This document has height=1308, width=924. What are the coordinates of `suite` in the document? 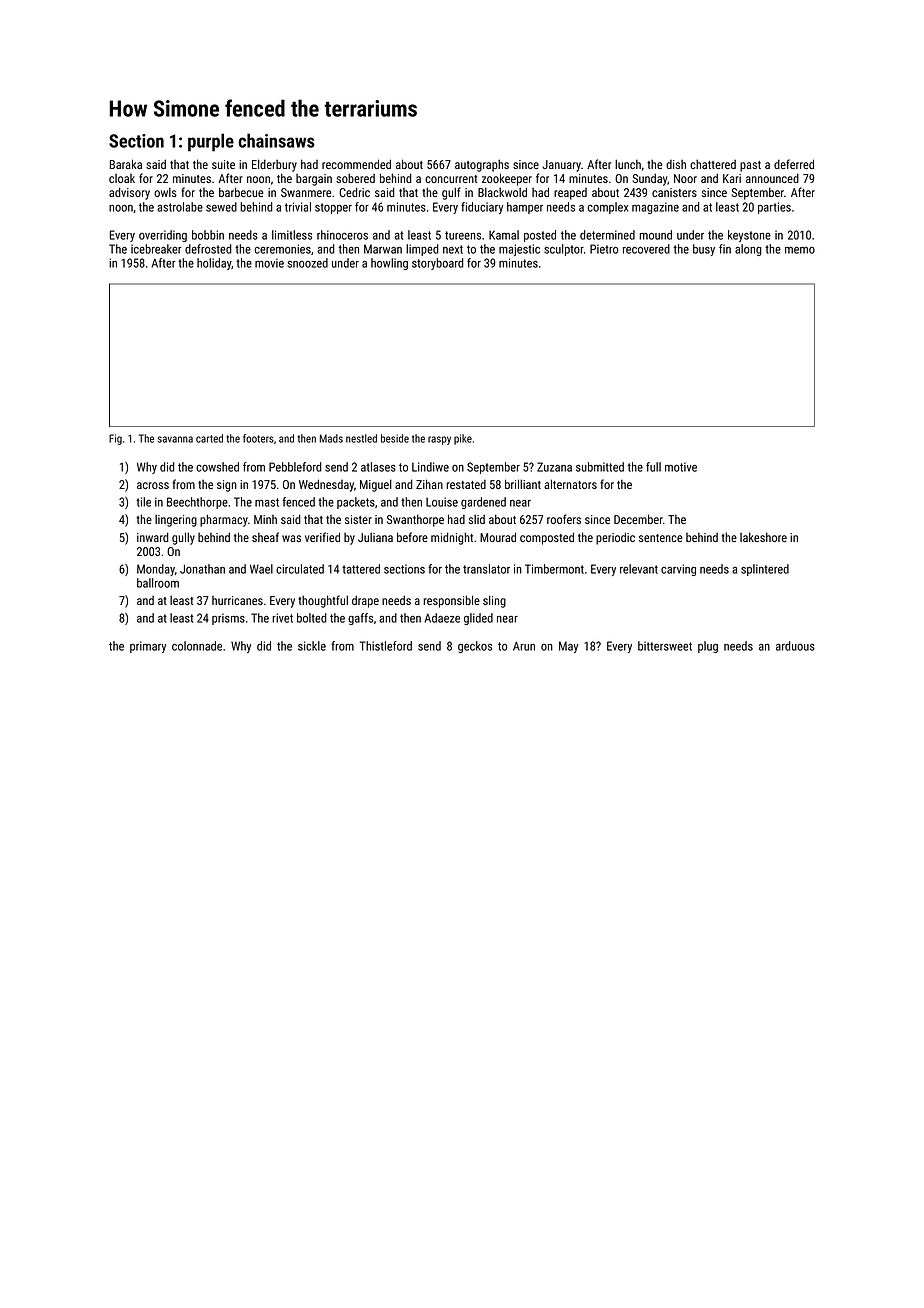 It's located at (223, 164).
